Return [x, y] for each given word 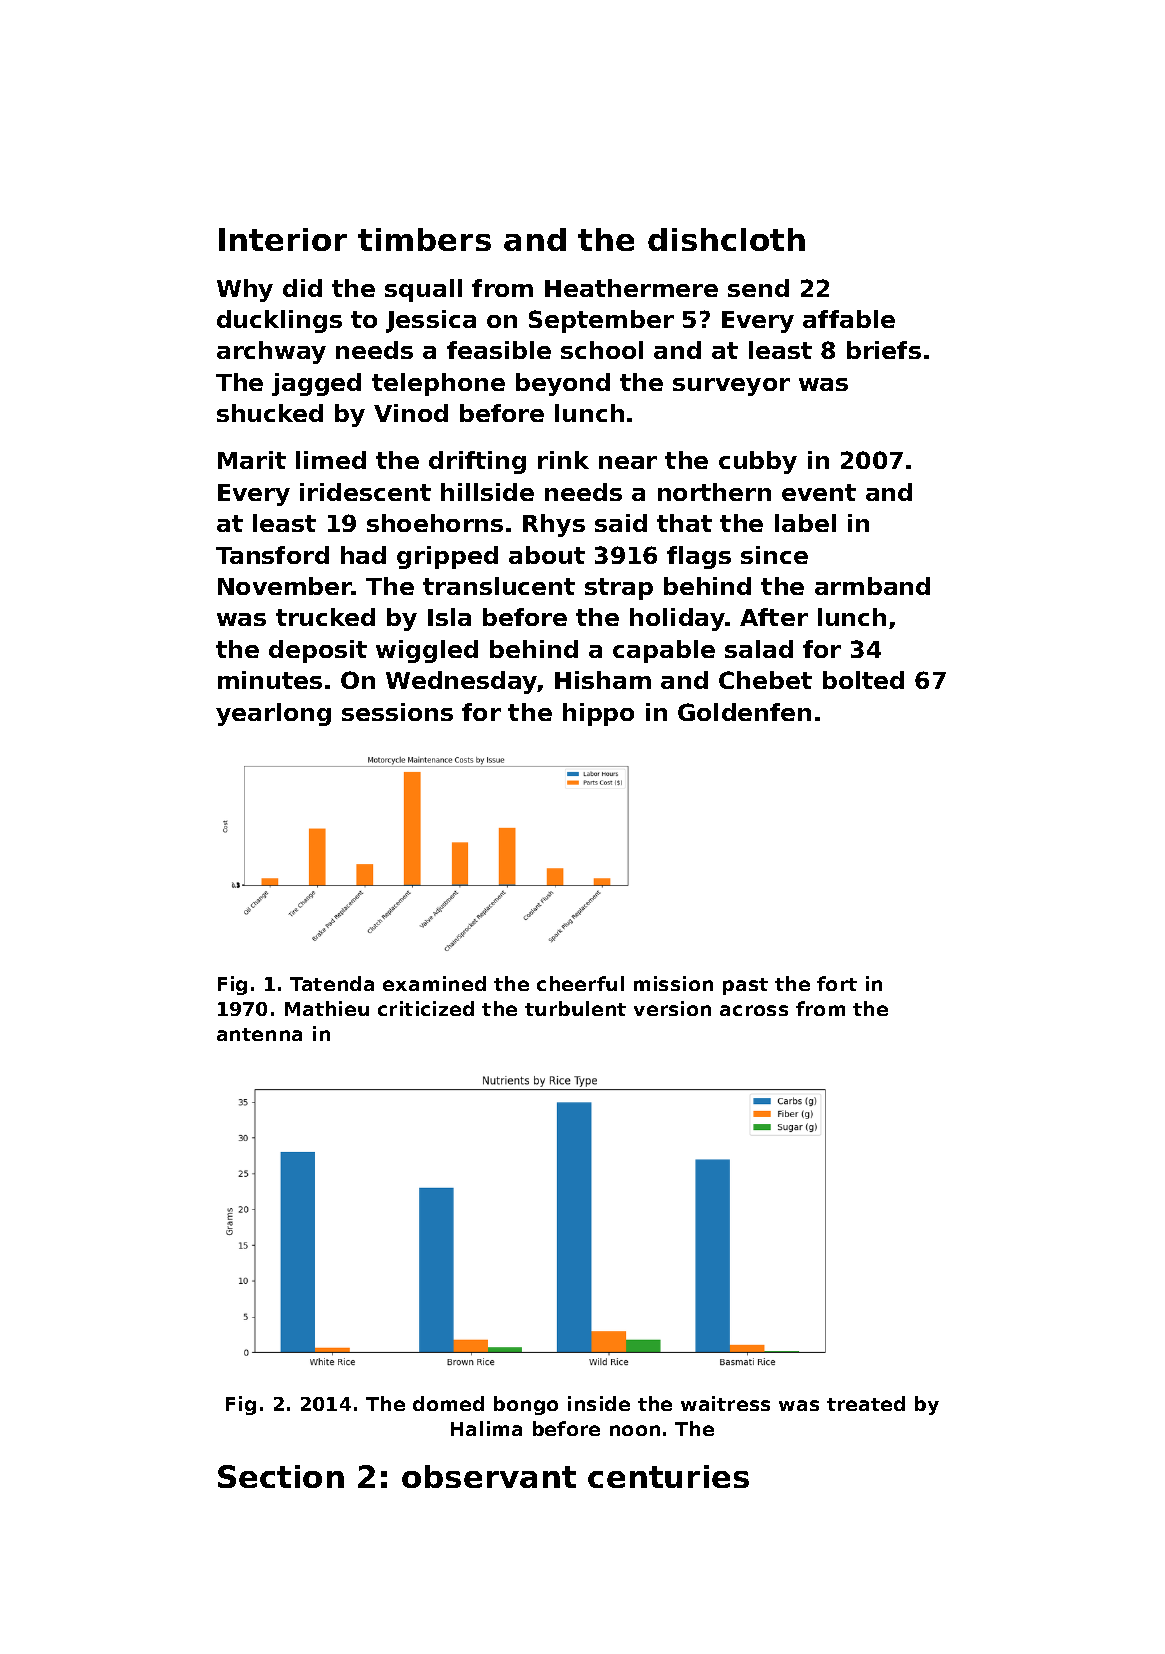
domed [448, 1403]
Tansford [272, 555]
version [672, 1008]
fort [837, 983]
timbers [424, 239]
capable [664, 651]
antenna [259, 1034]
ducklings [279, 321]
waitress [725, 1403]
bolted [863, 680]
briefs [884, 350]
